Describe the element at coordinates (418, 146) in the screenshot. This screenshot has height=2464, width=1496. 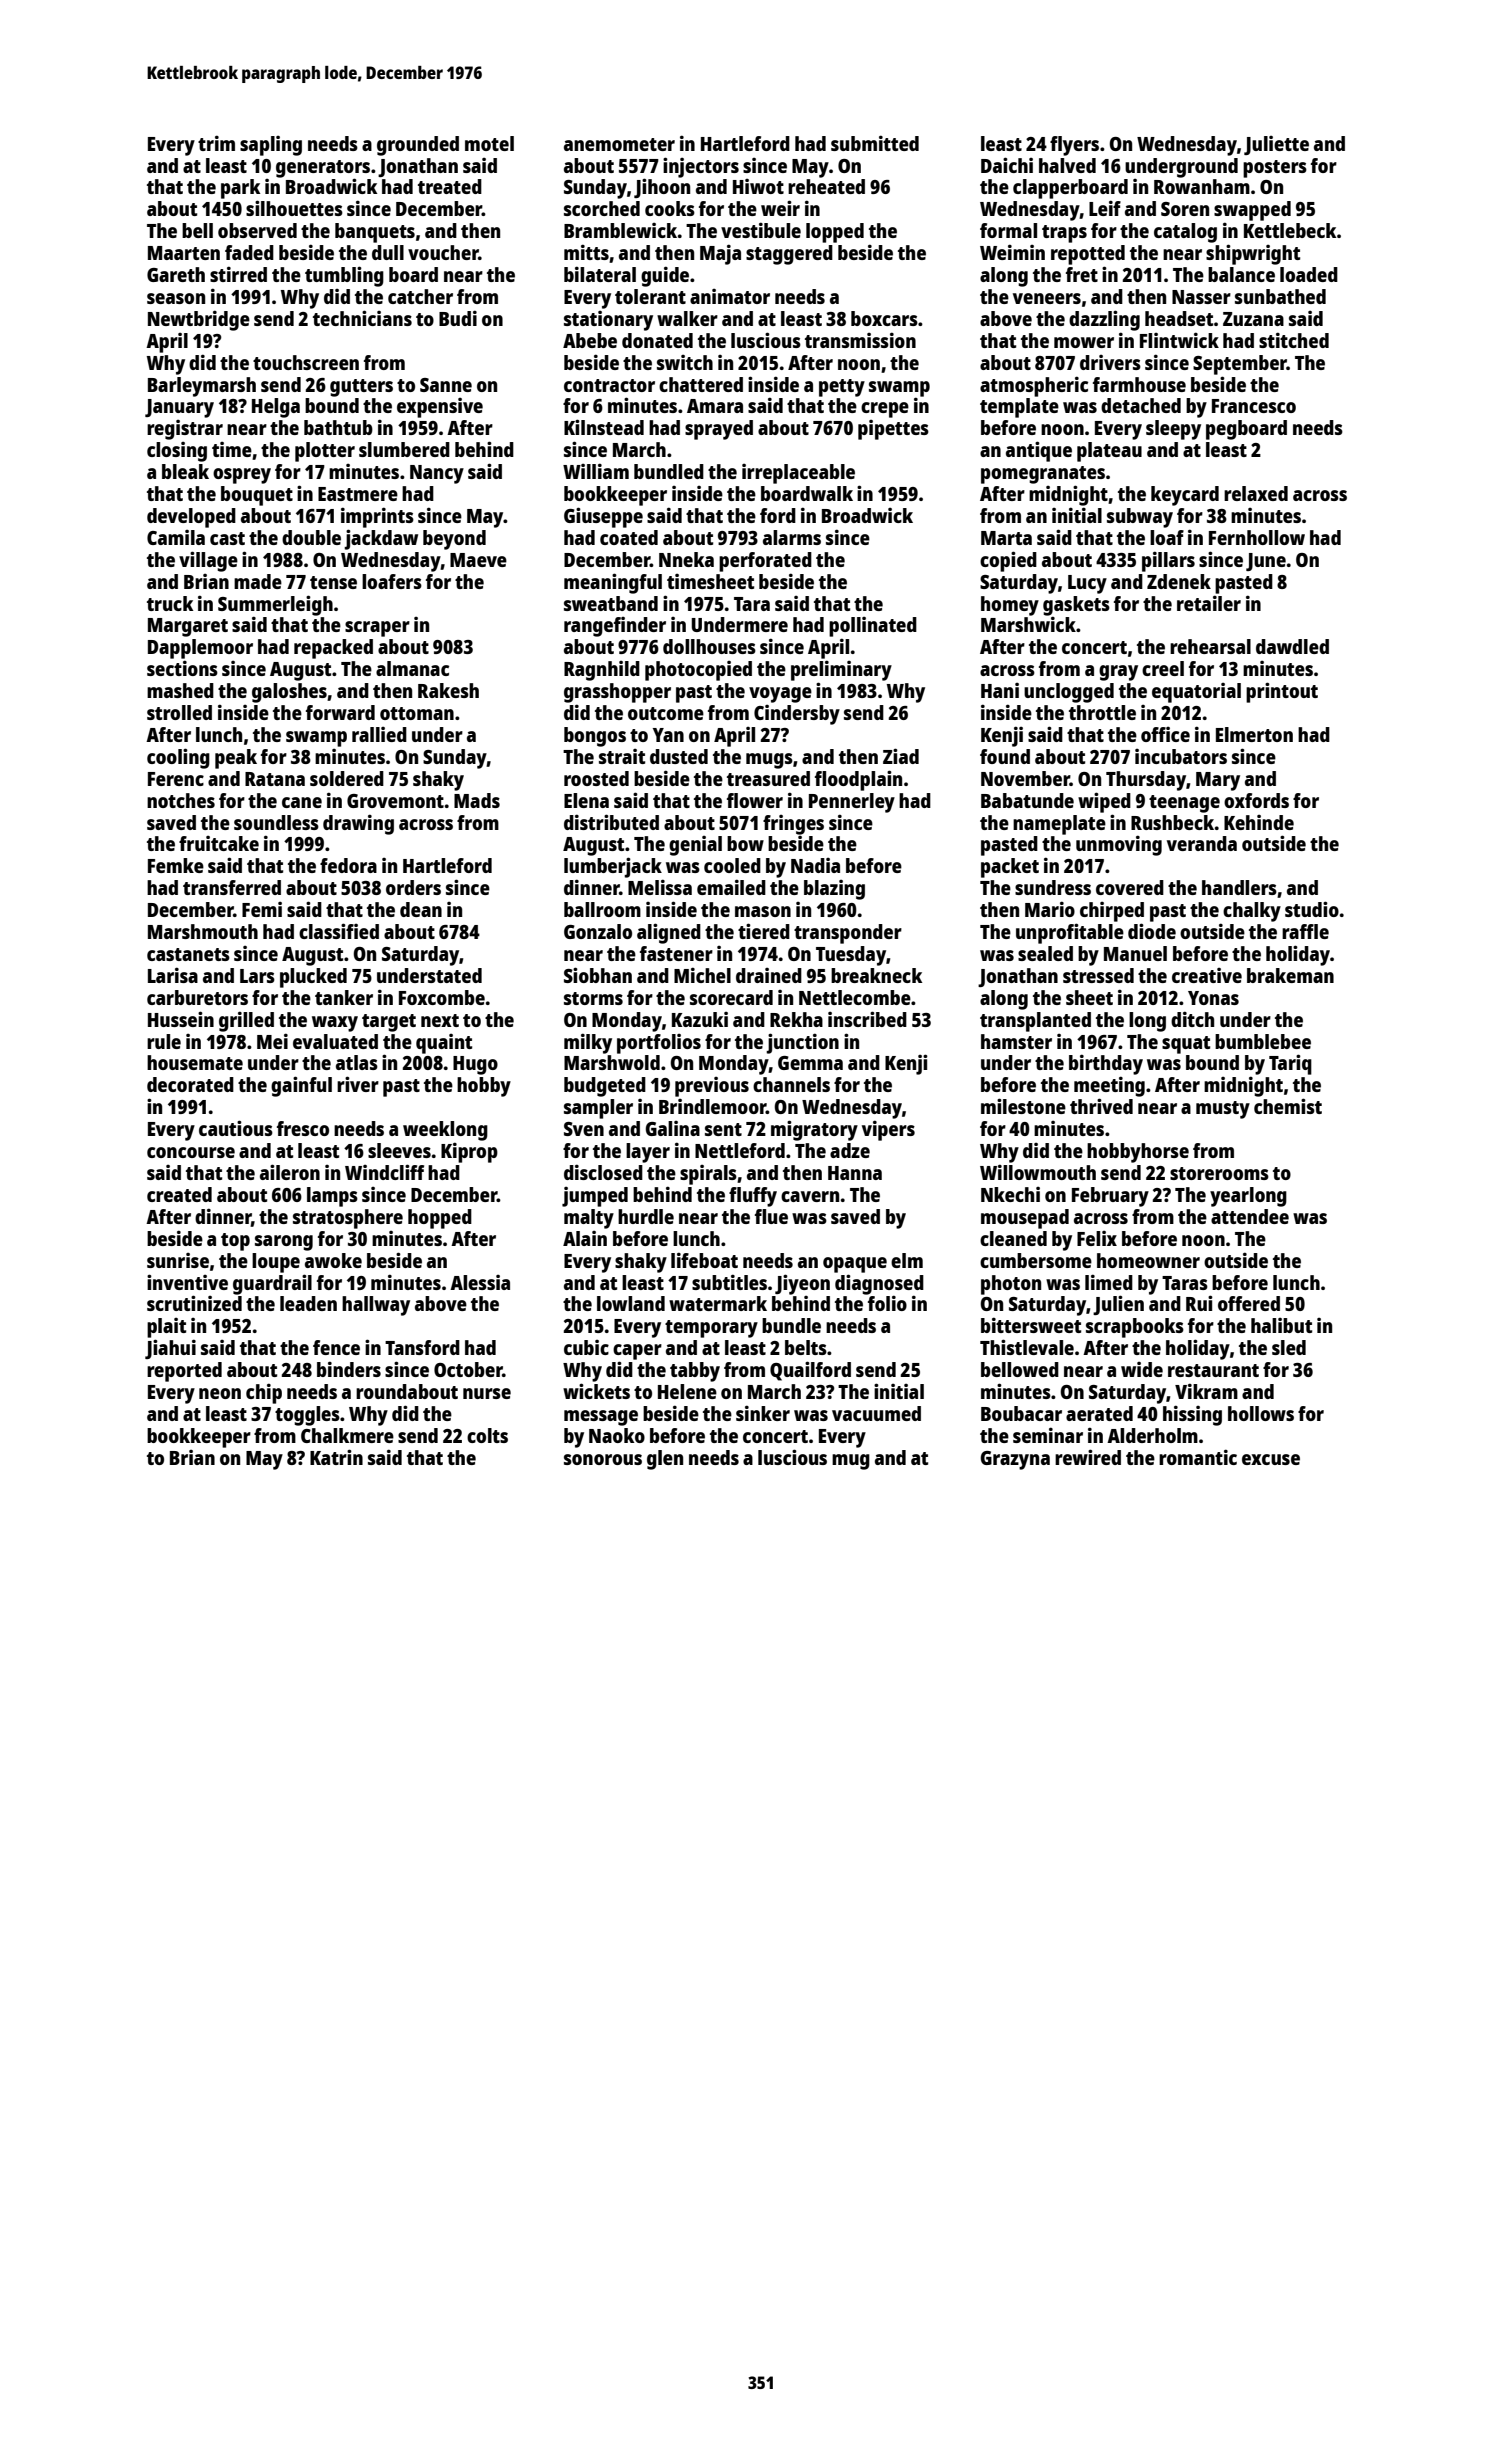
I see `grounded` at that location.
